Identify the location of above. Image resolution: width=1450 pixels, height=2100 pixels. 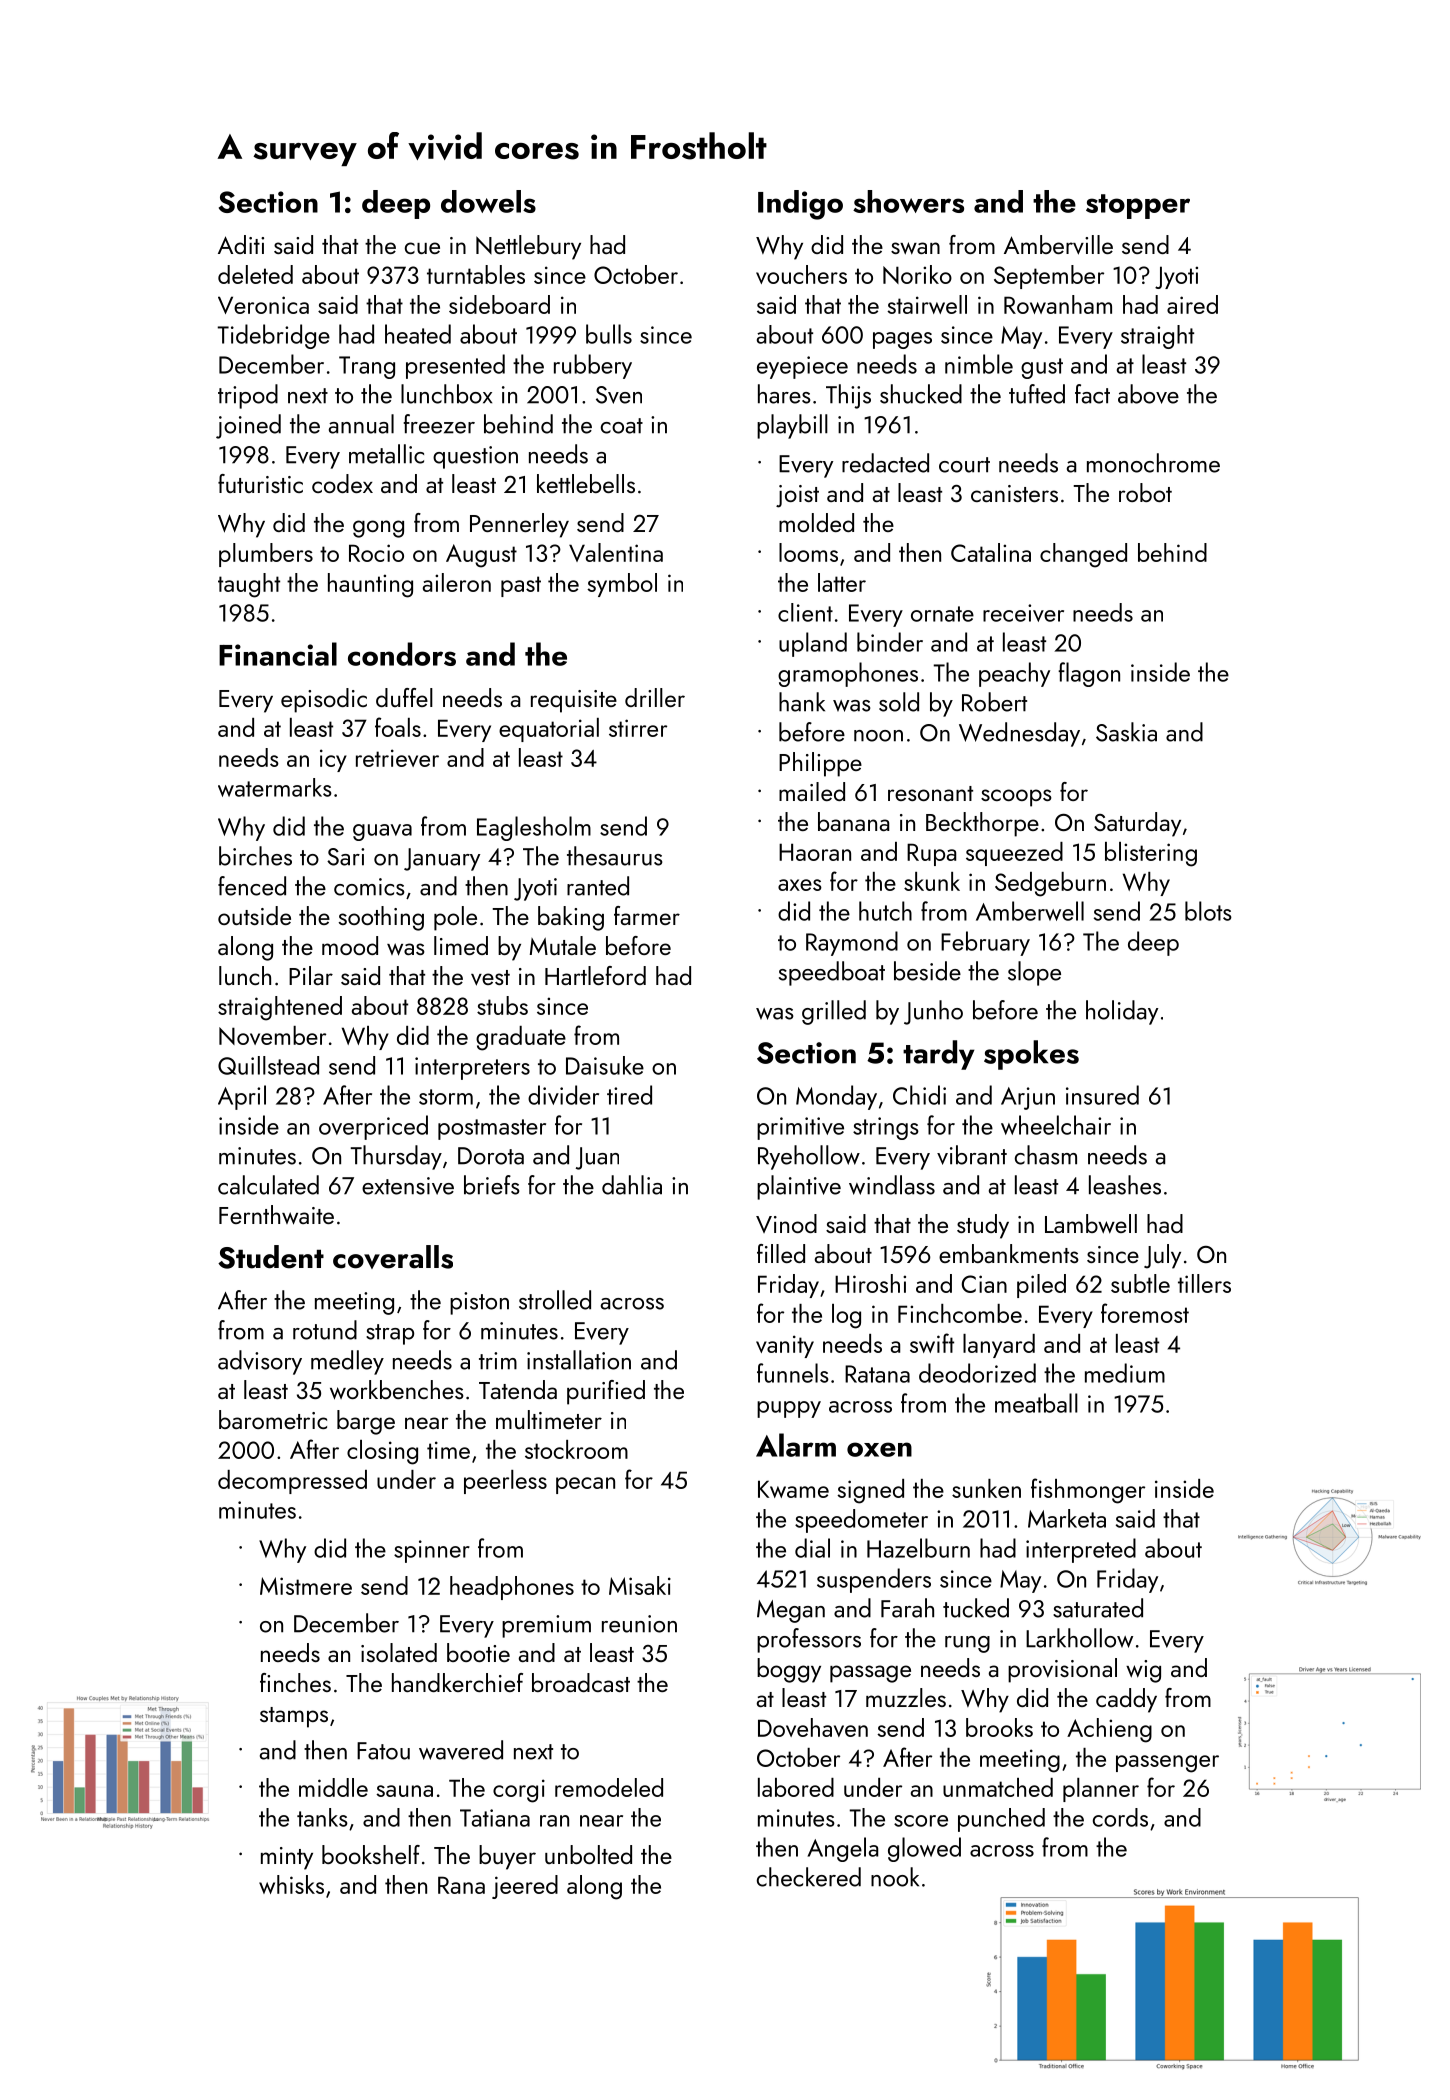
(1148, 394).
